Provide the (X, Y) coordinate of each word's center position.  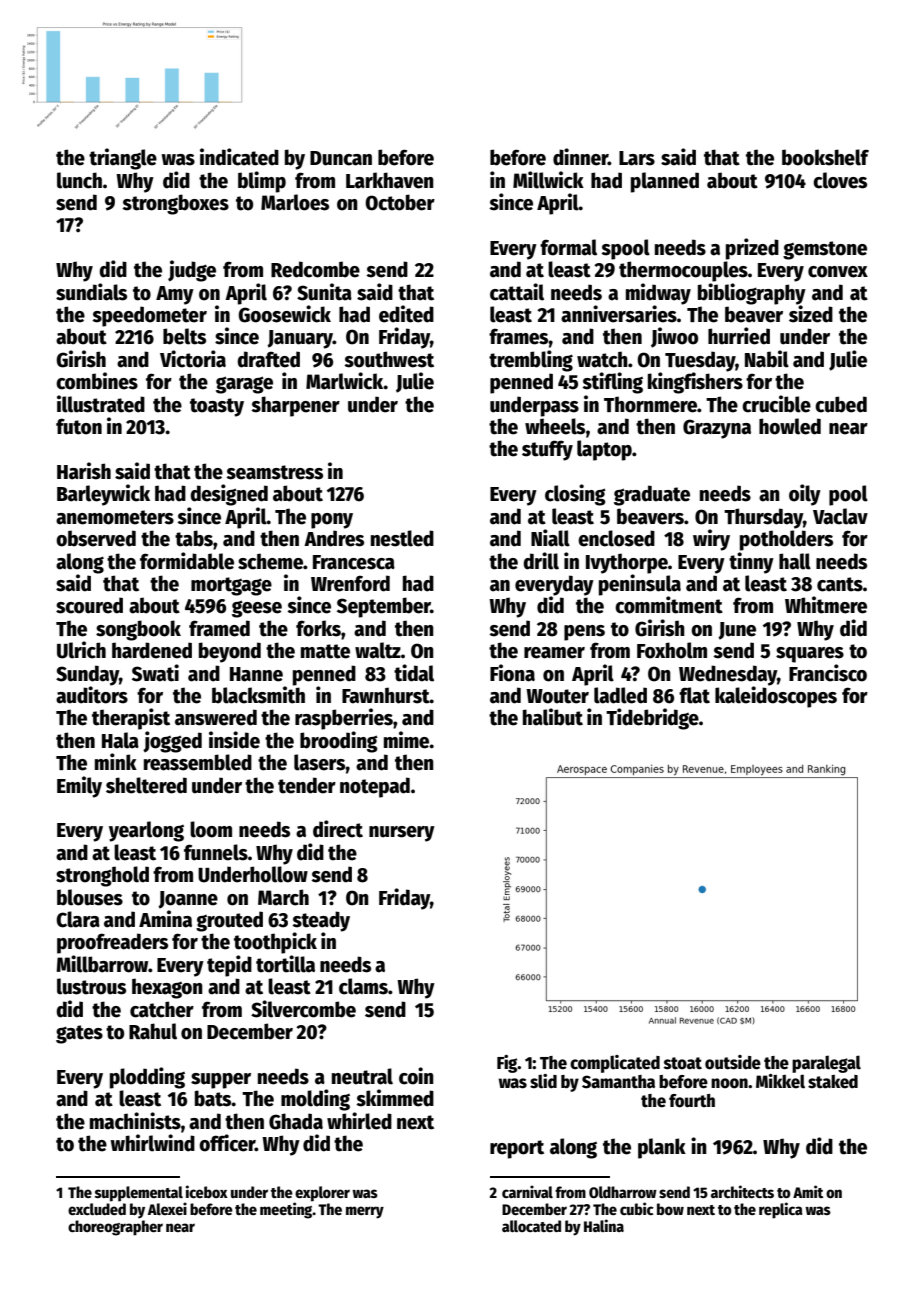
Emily (79, 787)
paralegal (826, 1064)
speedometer (149, 316)
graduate (652, 495)
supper (221, 1081)
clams (363, 986)
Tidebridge (652, 719)
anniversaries (619, 314)
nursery (402, 834)
